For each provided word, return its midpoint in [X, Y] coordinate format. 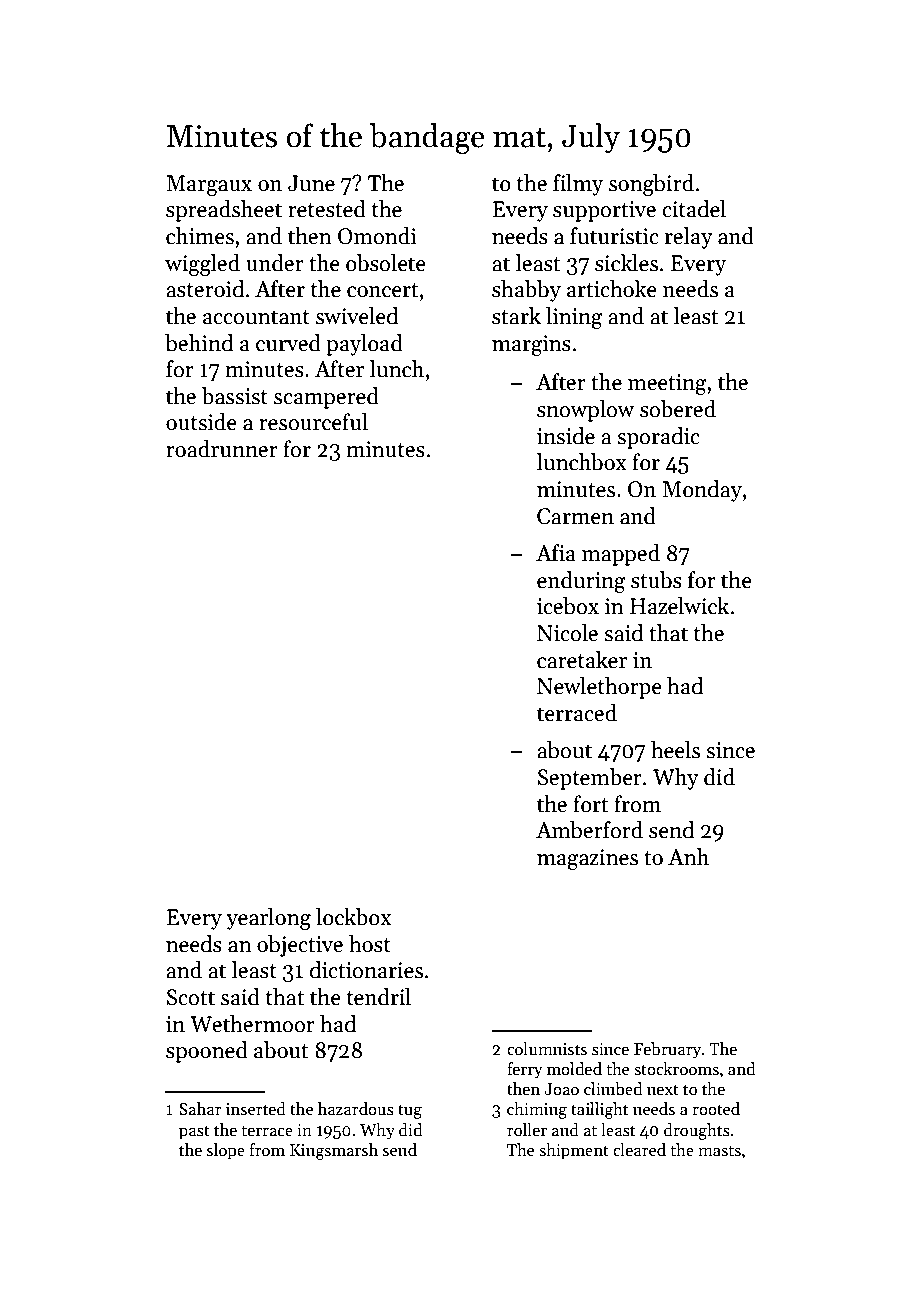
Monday [702, 491]
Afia [556, 553]
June [311, 183]
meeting [667, 384]
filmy [578, 185]
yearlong [268, 919]
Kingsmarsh [334, 1151]
